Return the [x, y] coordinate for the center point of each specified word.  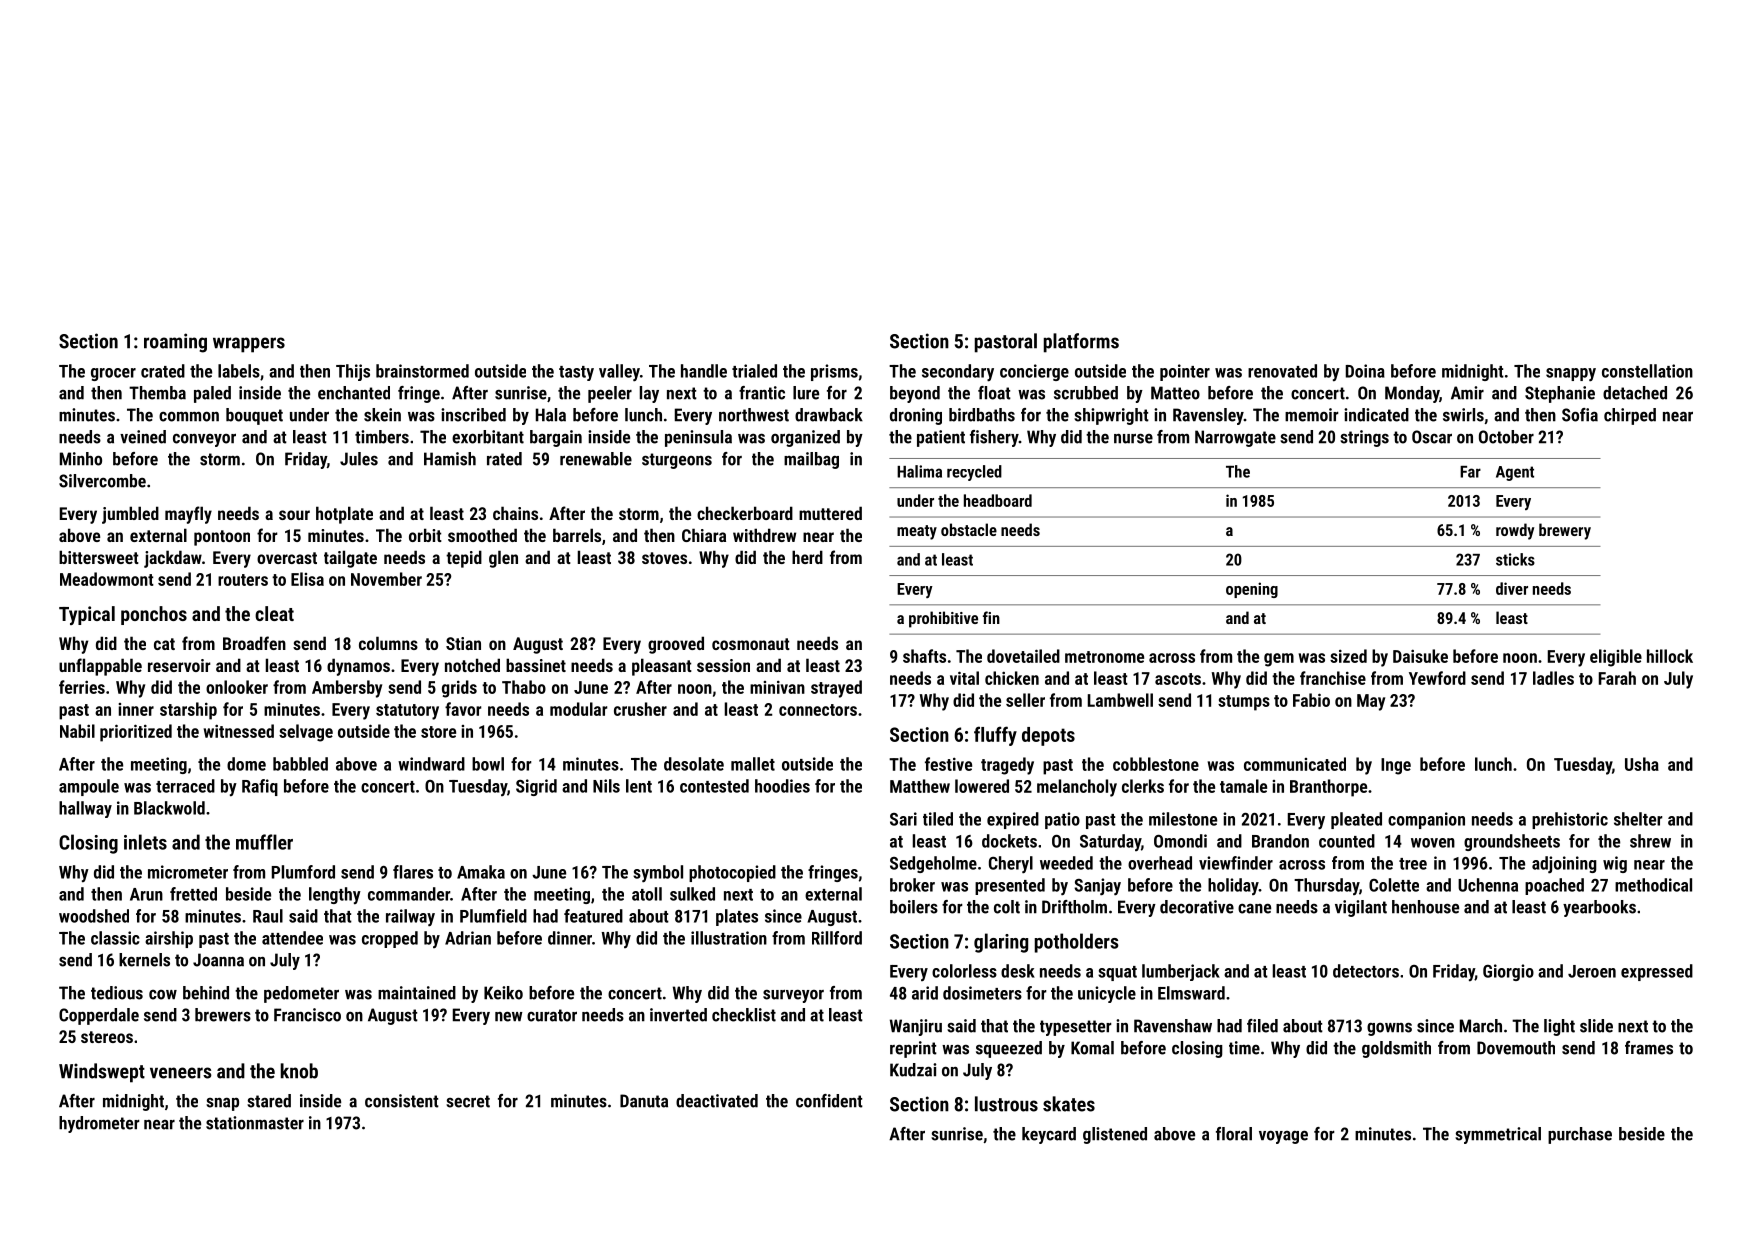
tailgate [350, 559]
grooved [676, 645]
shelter [1638, 819]
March [1481, 1026]
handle [704, 371]
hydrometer [99, 1124]
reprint [913, 1049]
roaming [175, 343]
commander [409, 894]
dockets [1009, 841]
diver [1512, 588]
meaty [917, 532]
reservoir [179, 665]
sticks [1515, 559]
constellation [1647, 371]
